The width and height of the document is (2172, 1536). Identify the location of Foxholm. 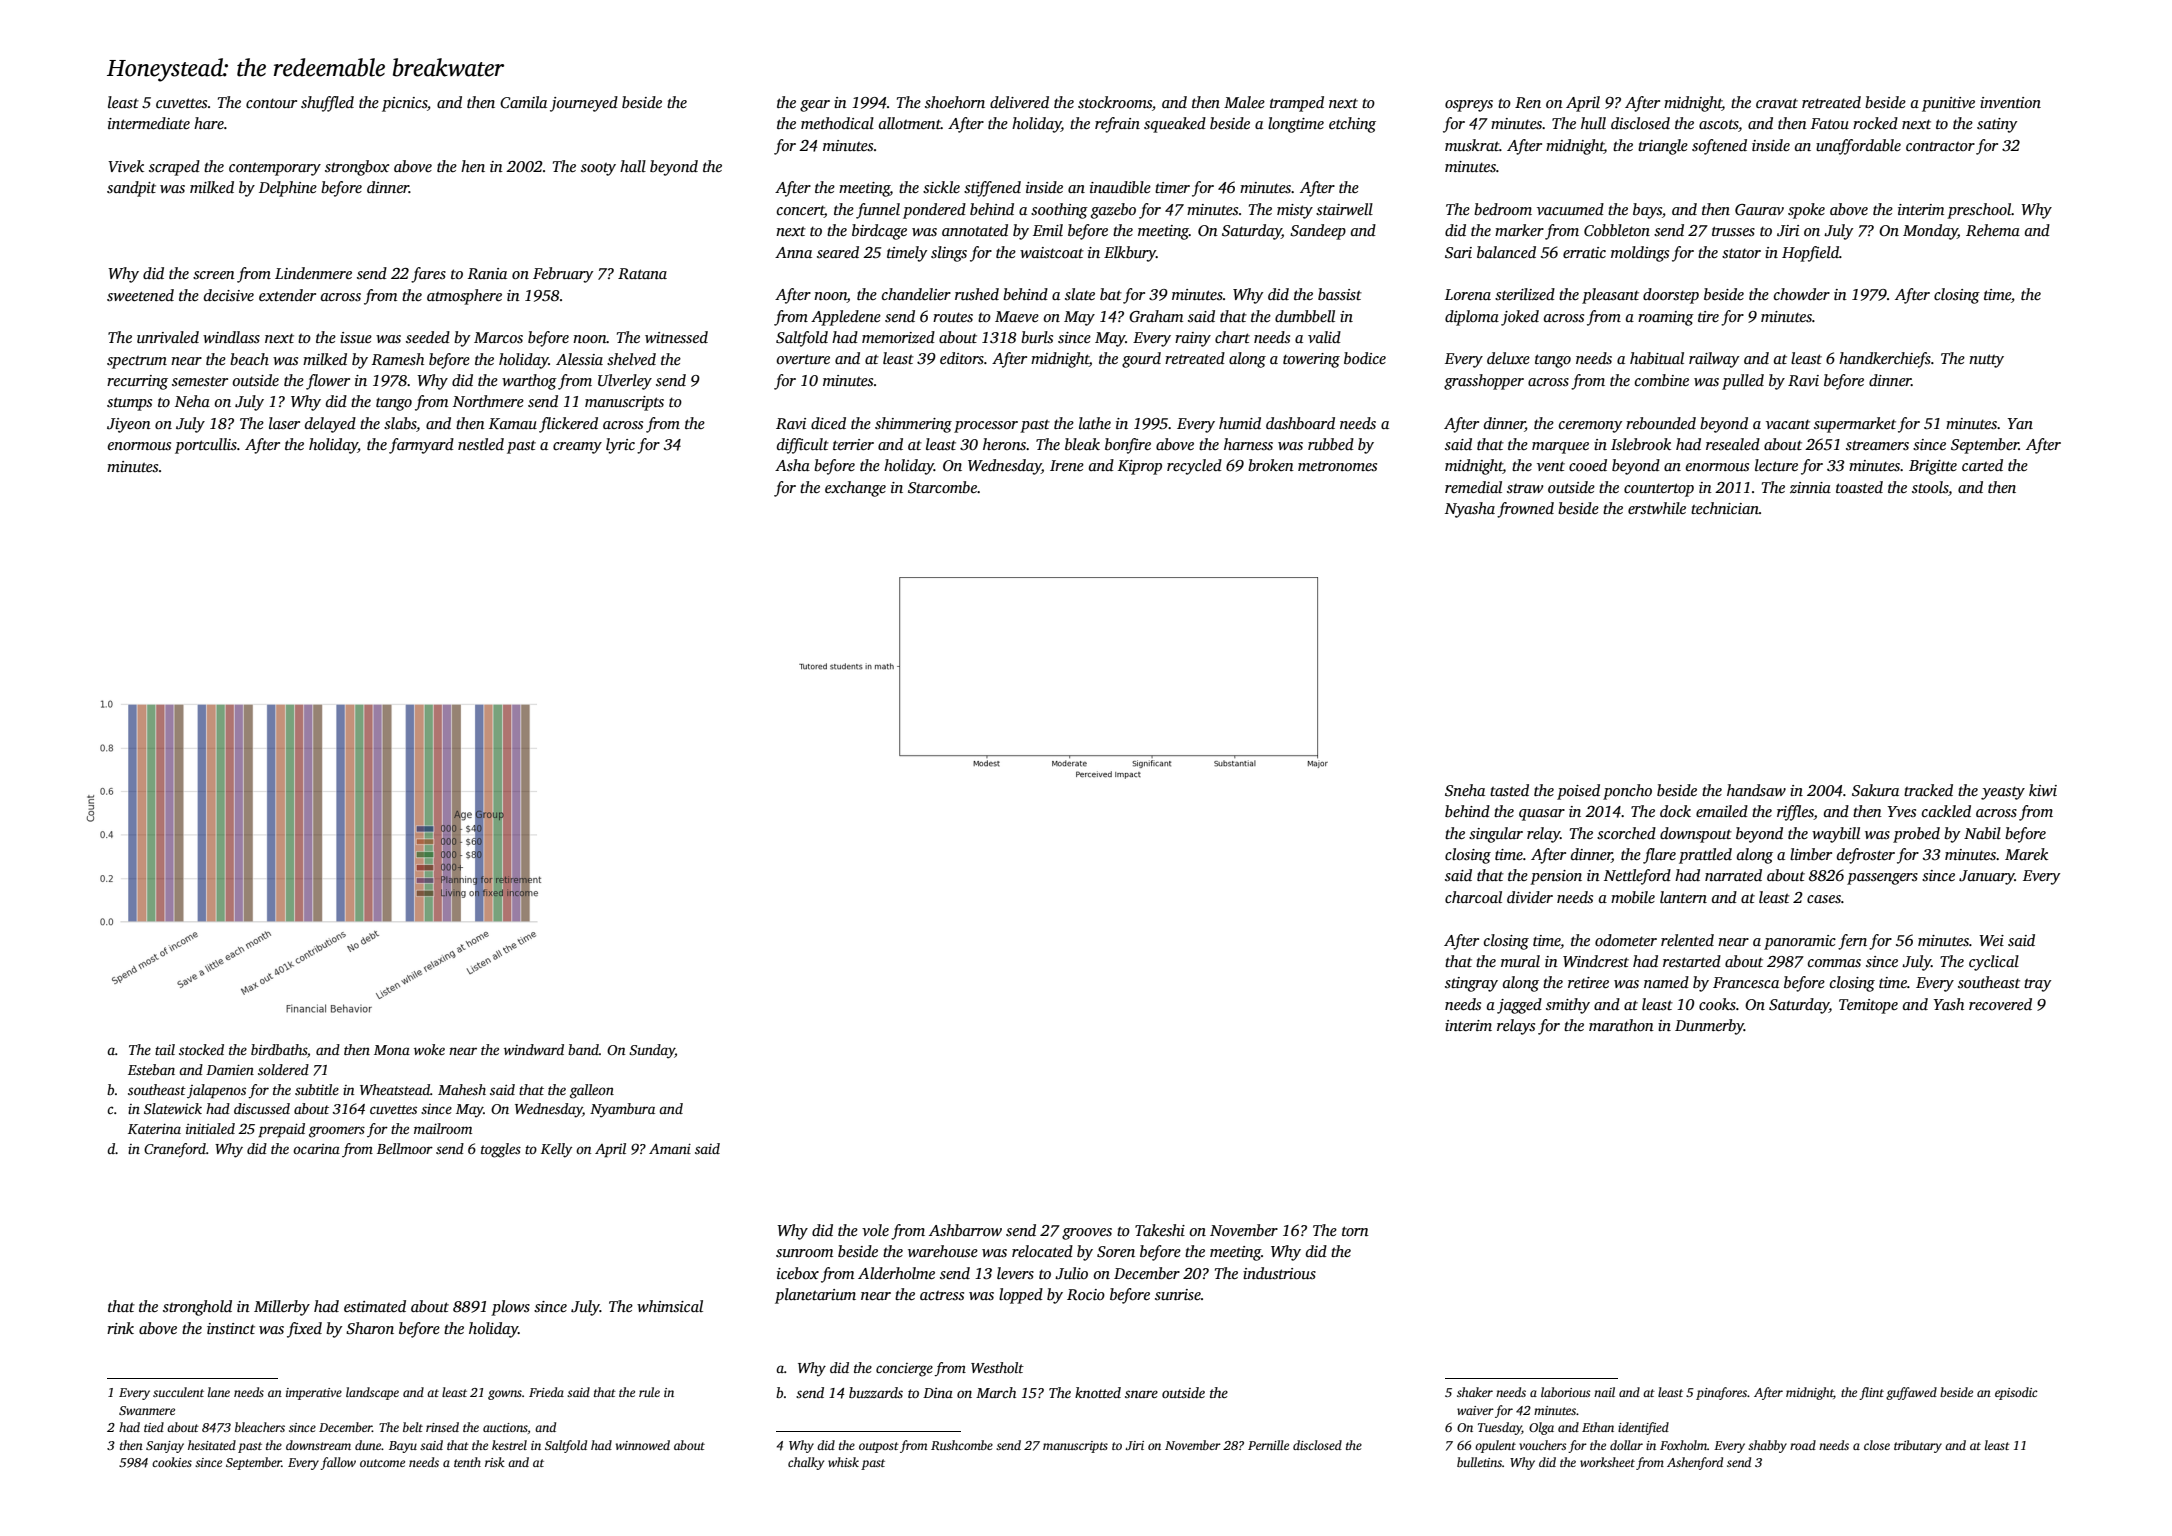
(1683, 1445).
